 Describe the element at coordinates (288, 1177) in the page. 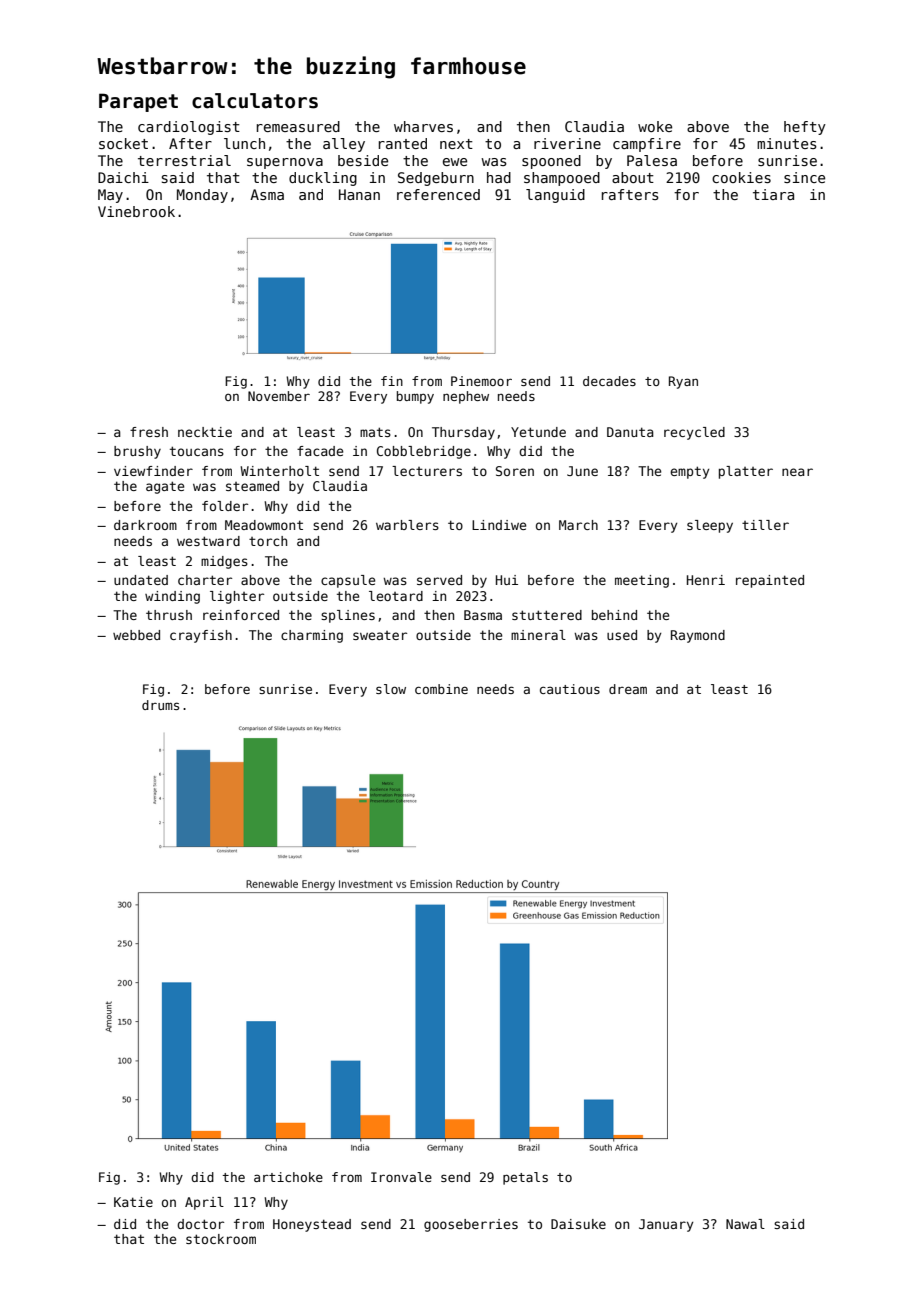

I see `artichoke` at that location.
